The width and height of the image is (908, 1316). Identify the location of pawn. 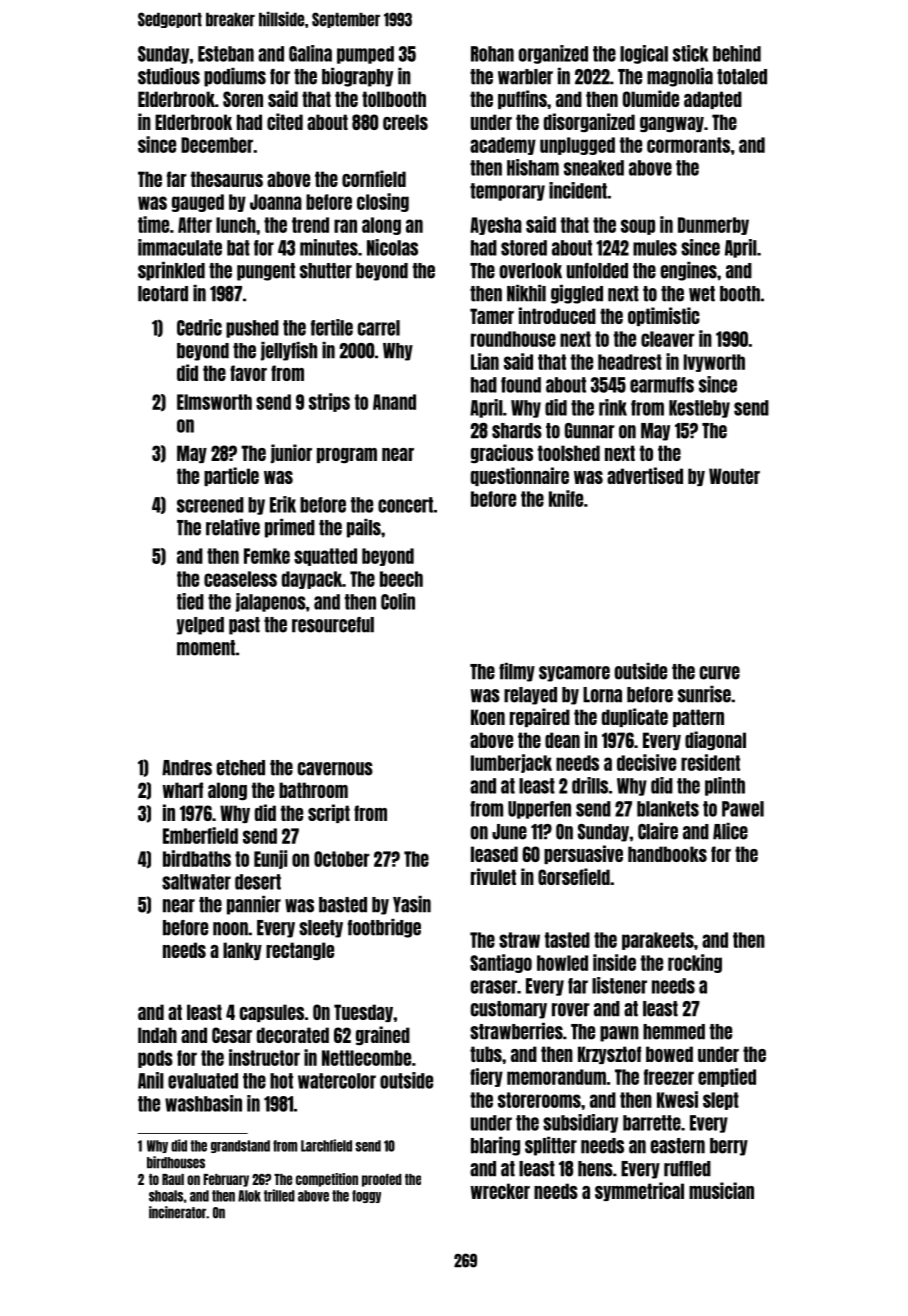
(619, 1034).
